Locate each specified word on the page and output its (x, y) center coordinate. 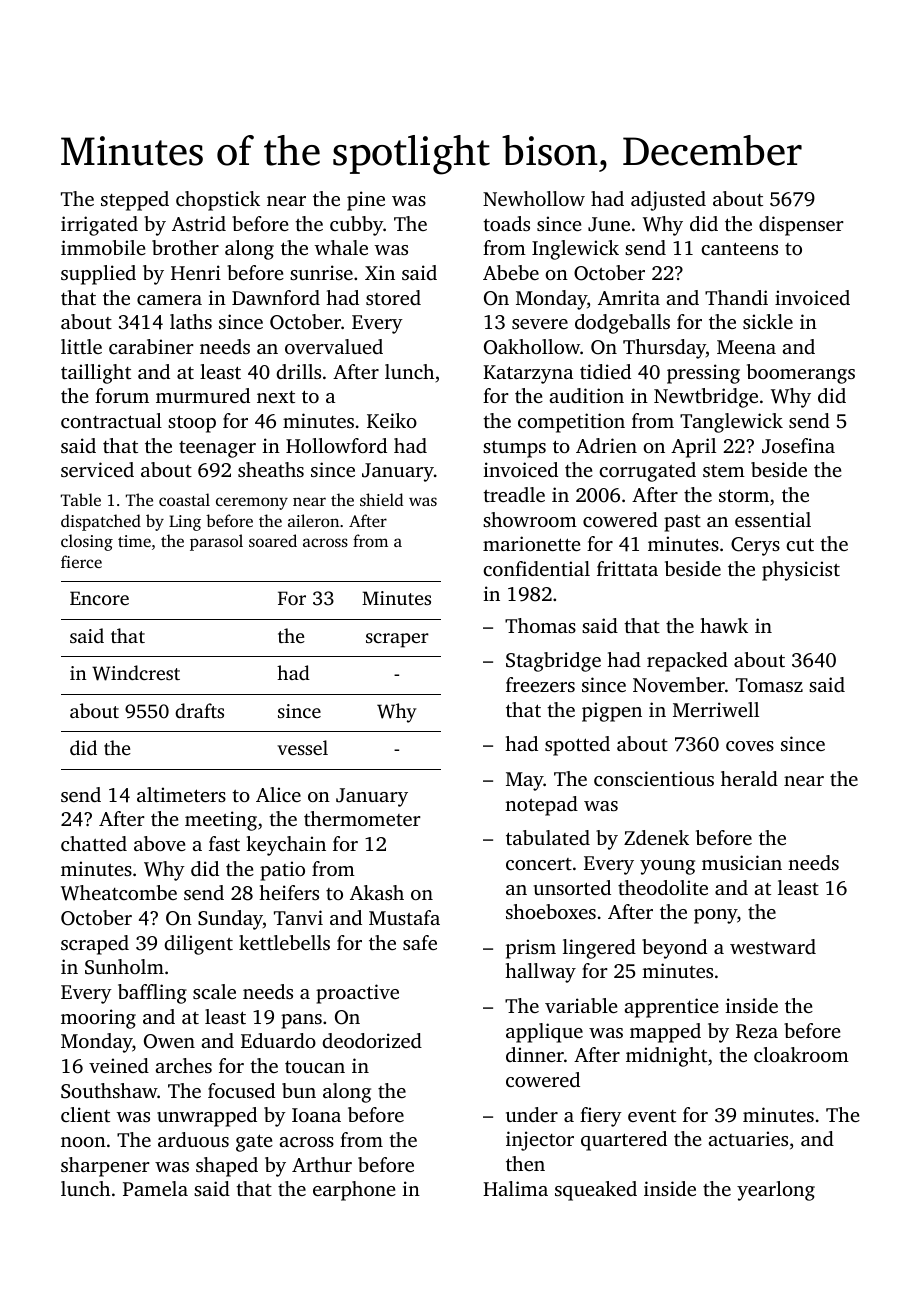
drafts (199, 710)
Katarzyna (528, 374)
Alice (278, 794)
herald (749, 778)
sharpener (105, 1167)
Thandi (736, 297)
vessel (302, 747)
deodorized (372, 1040)
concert (539, 864)
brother (185, 247)
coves (750, 746)
